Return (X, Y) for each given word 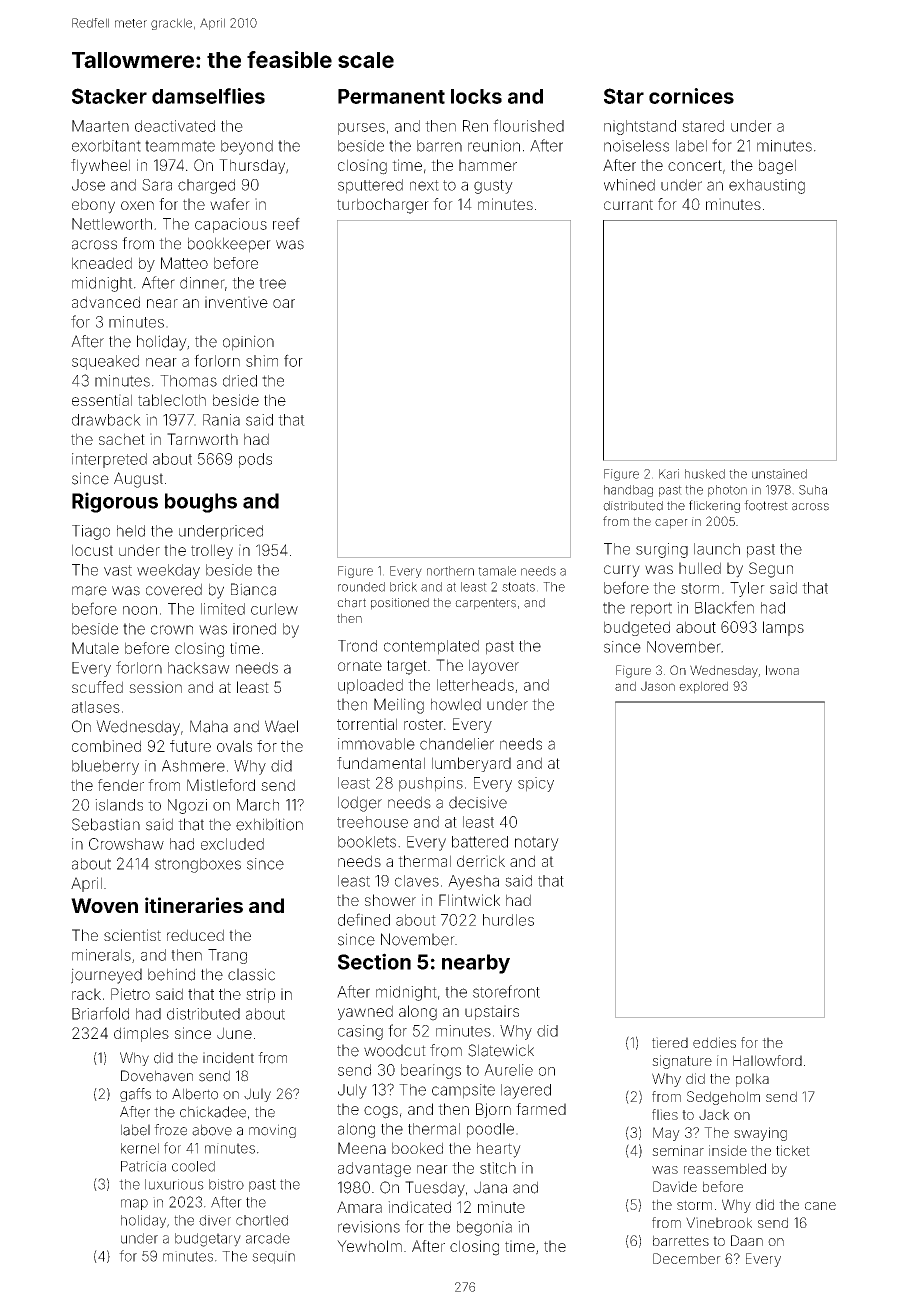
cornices (691, 96)
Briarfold (100, 1013)
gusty (493, 187)
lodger (360, 804)
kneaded (102, 263)
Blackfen (724, 607)
